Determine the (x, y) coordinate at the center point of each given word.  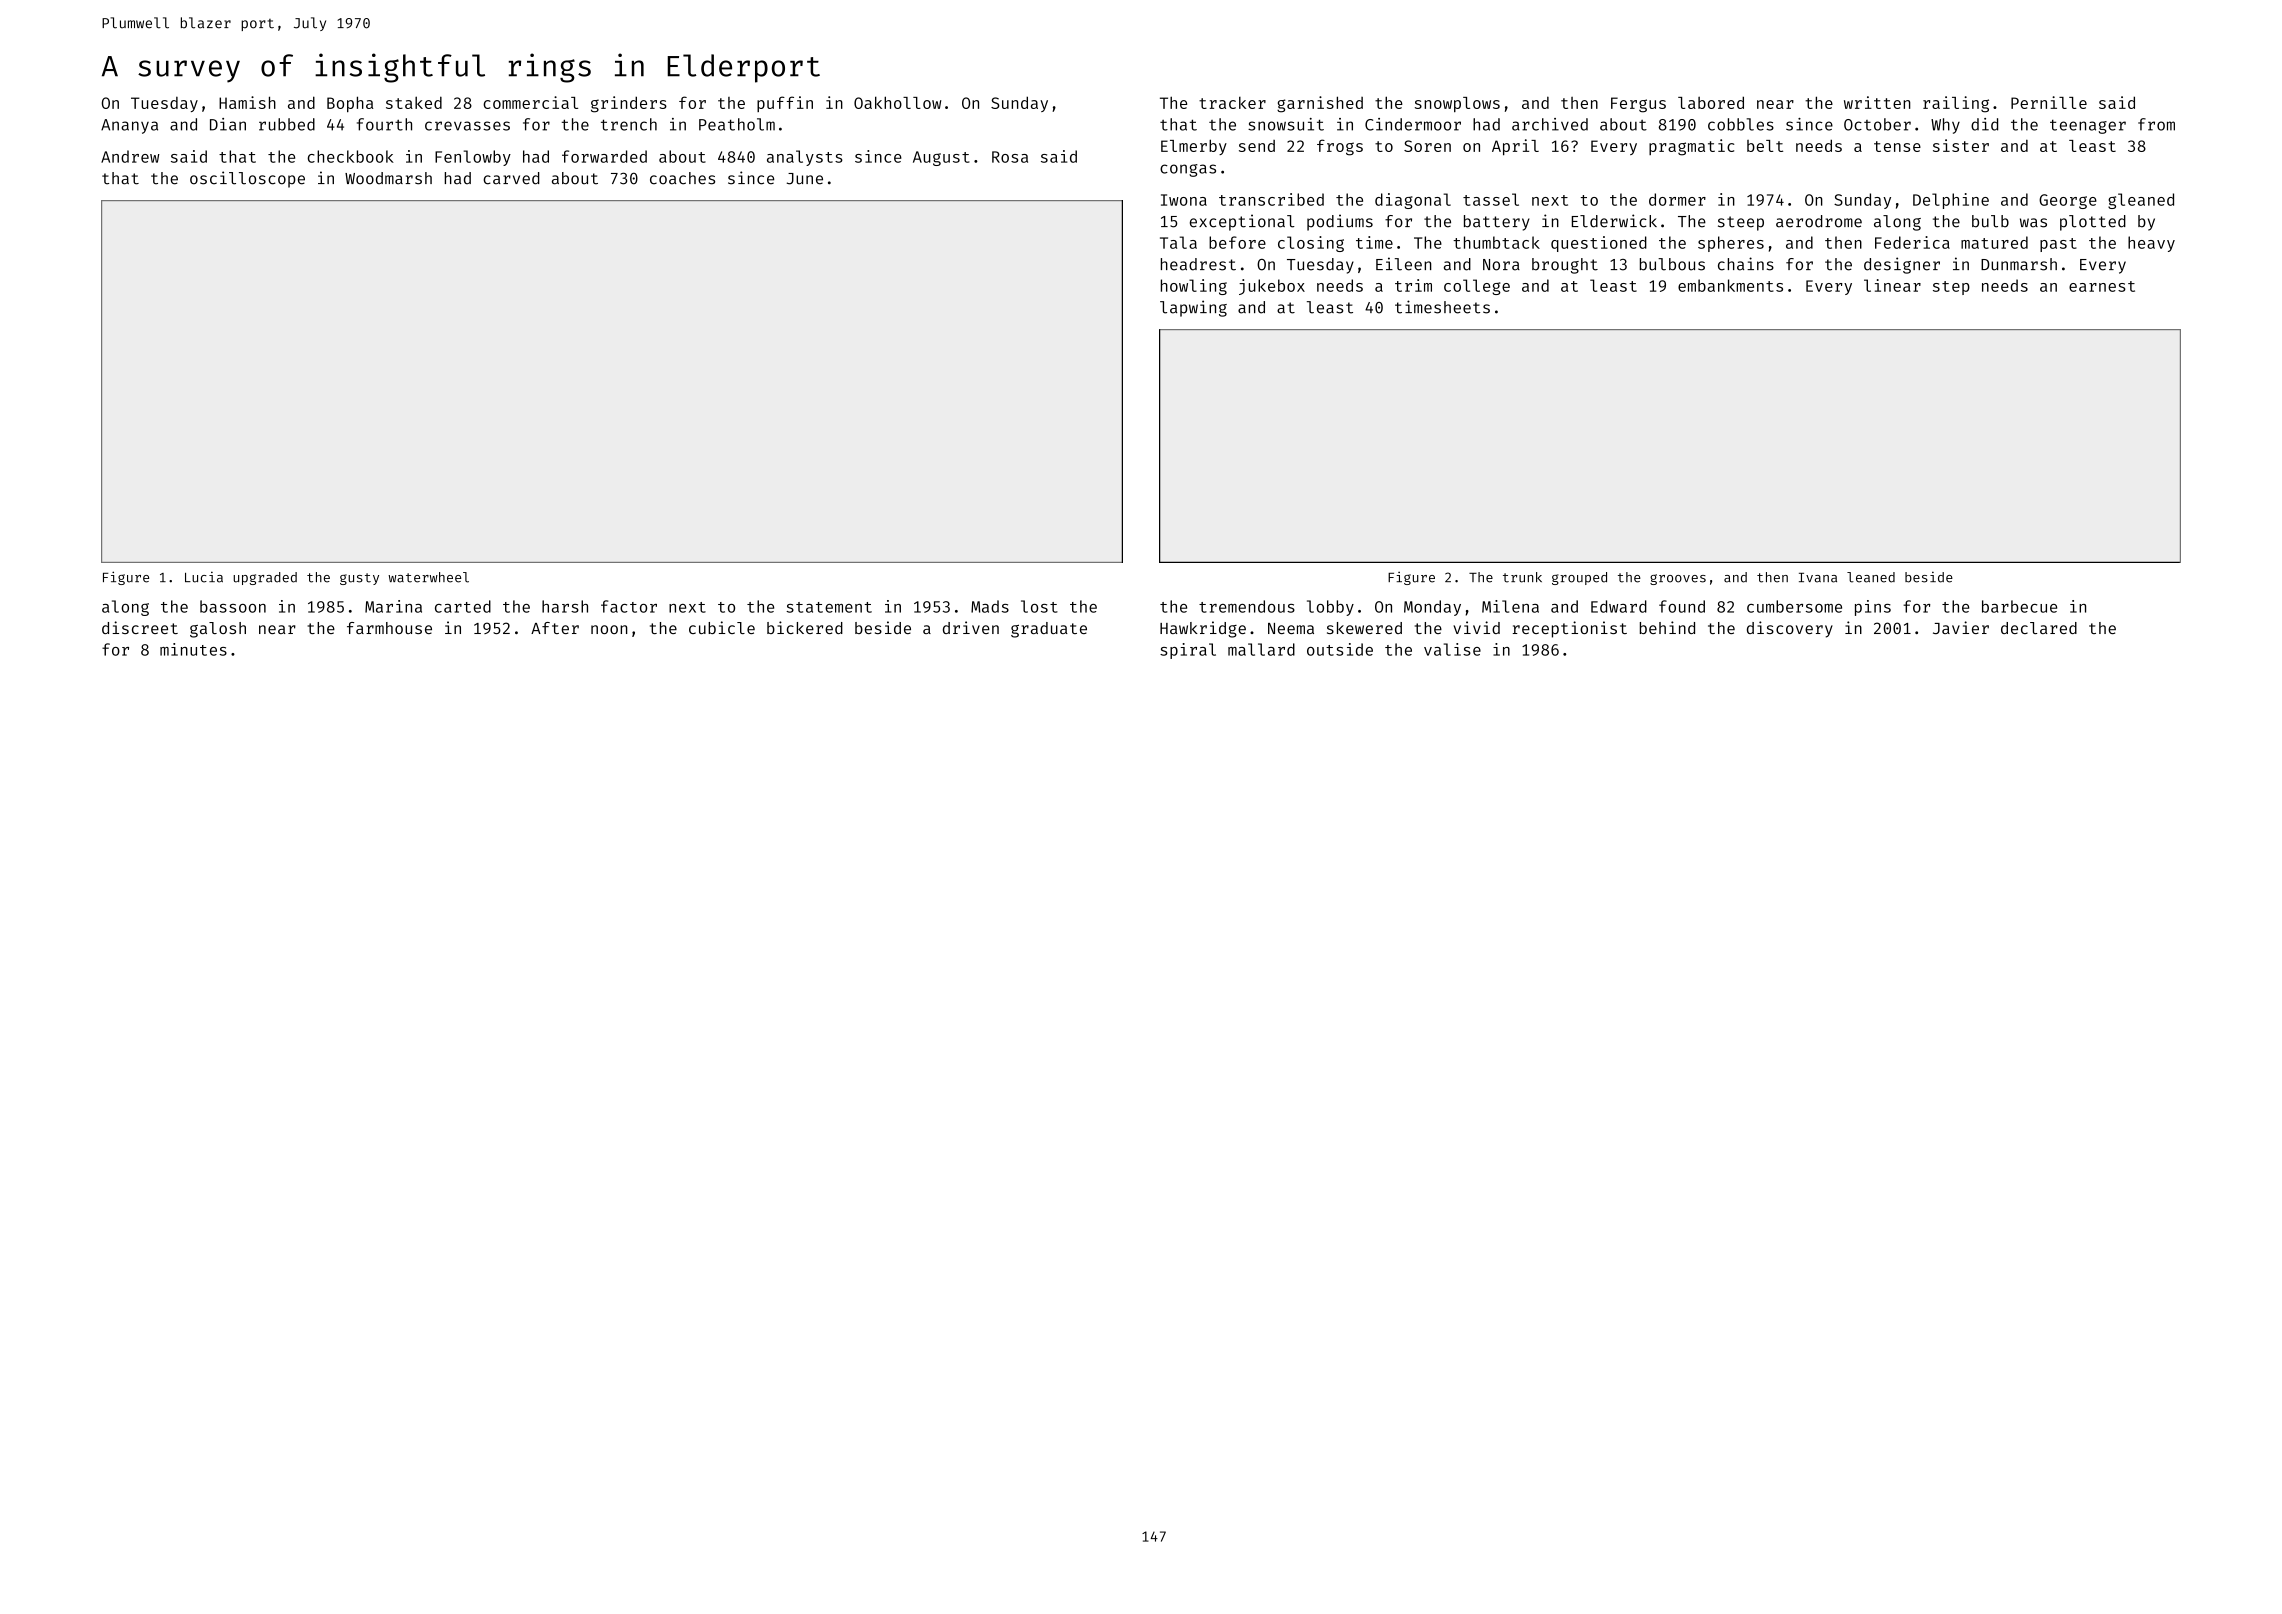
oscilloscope (247, 179)
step (1951, 288)
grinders (629, 104)
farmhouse (389, 628)
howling (1194, 287)
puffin (785, 104)
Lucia (204, 577)
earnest (2102, 286)
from (2156, 124)
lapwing (1193, 308)
